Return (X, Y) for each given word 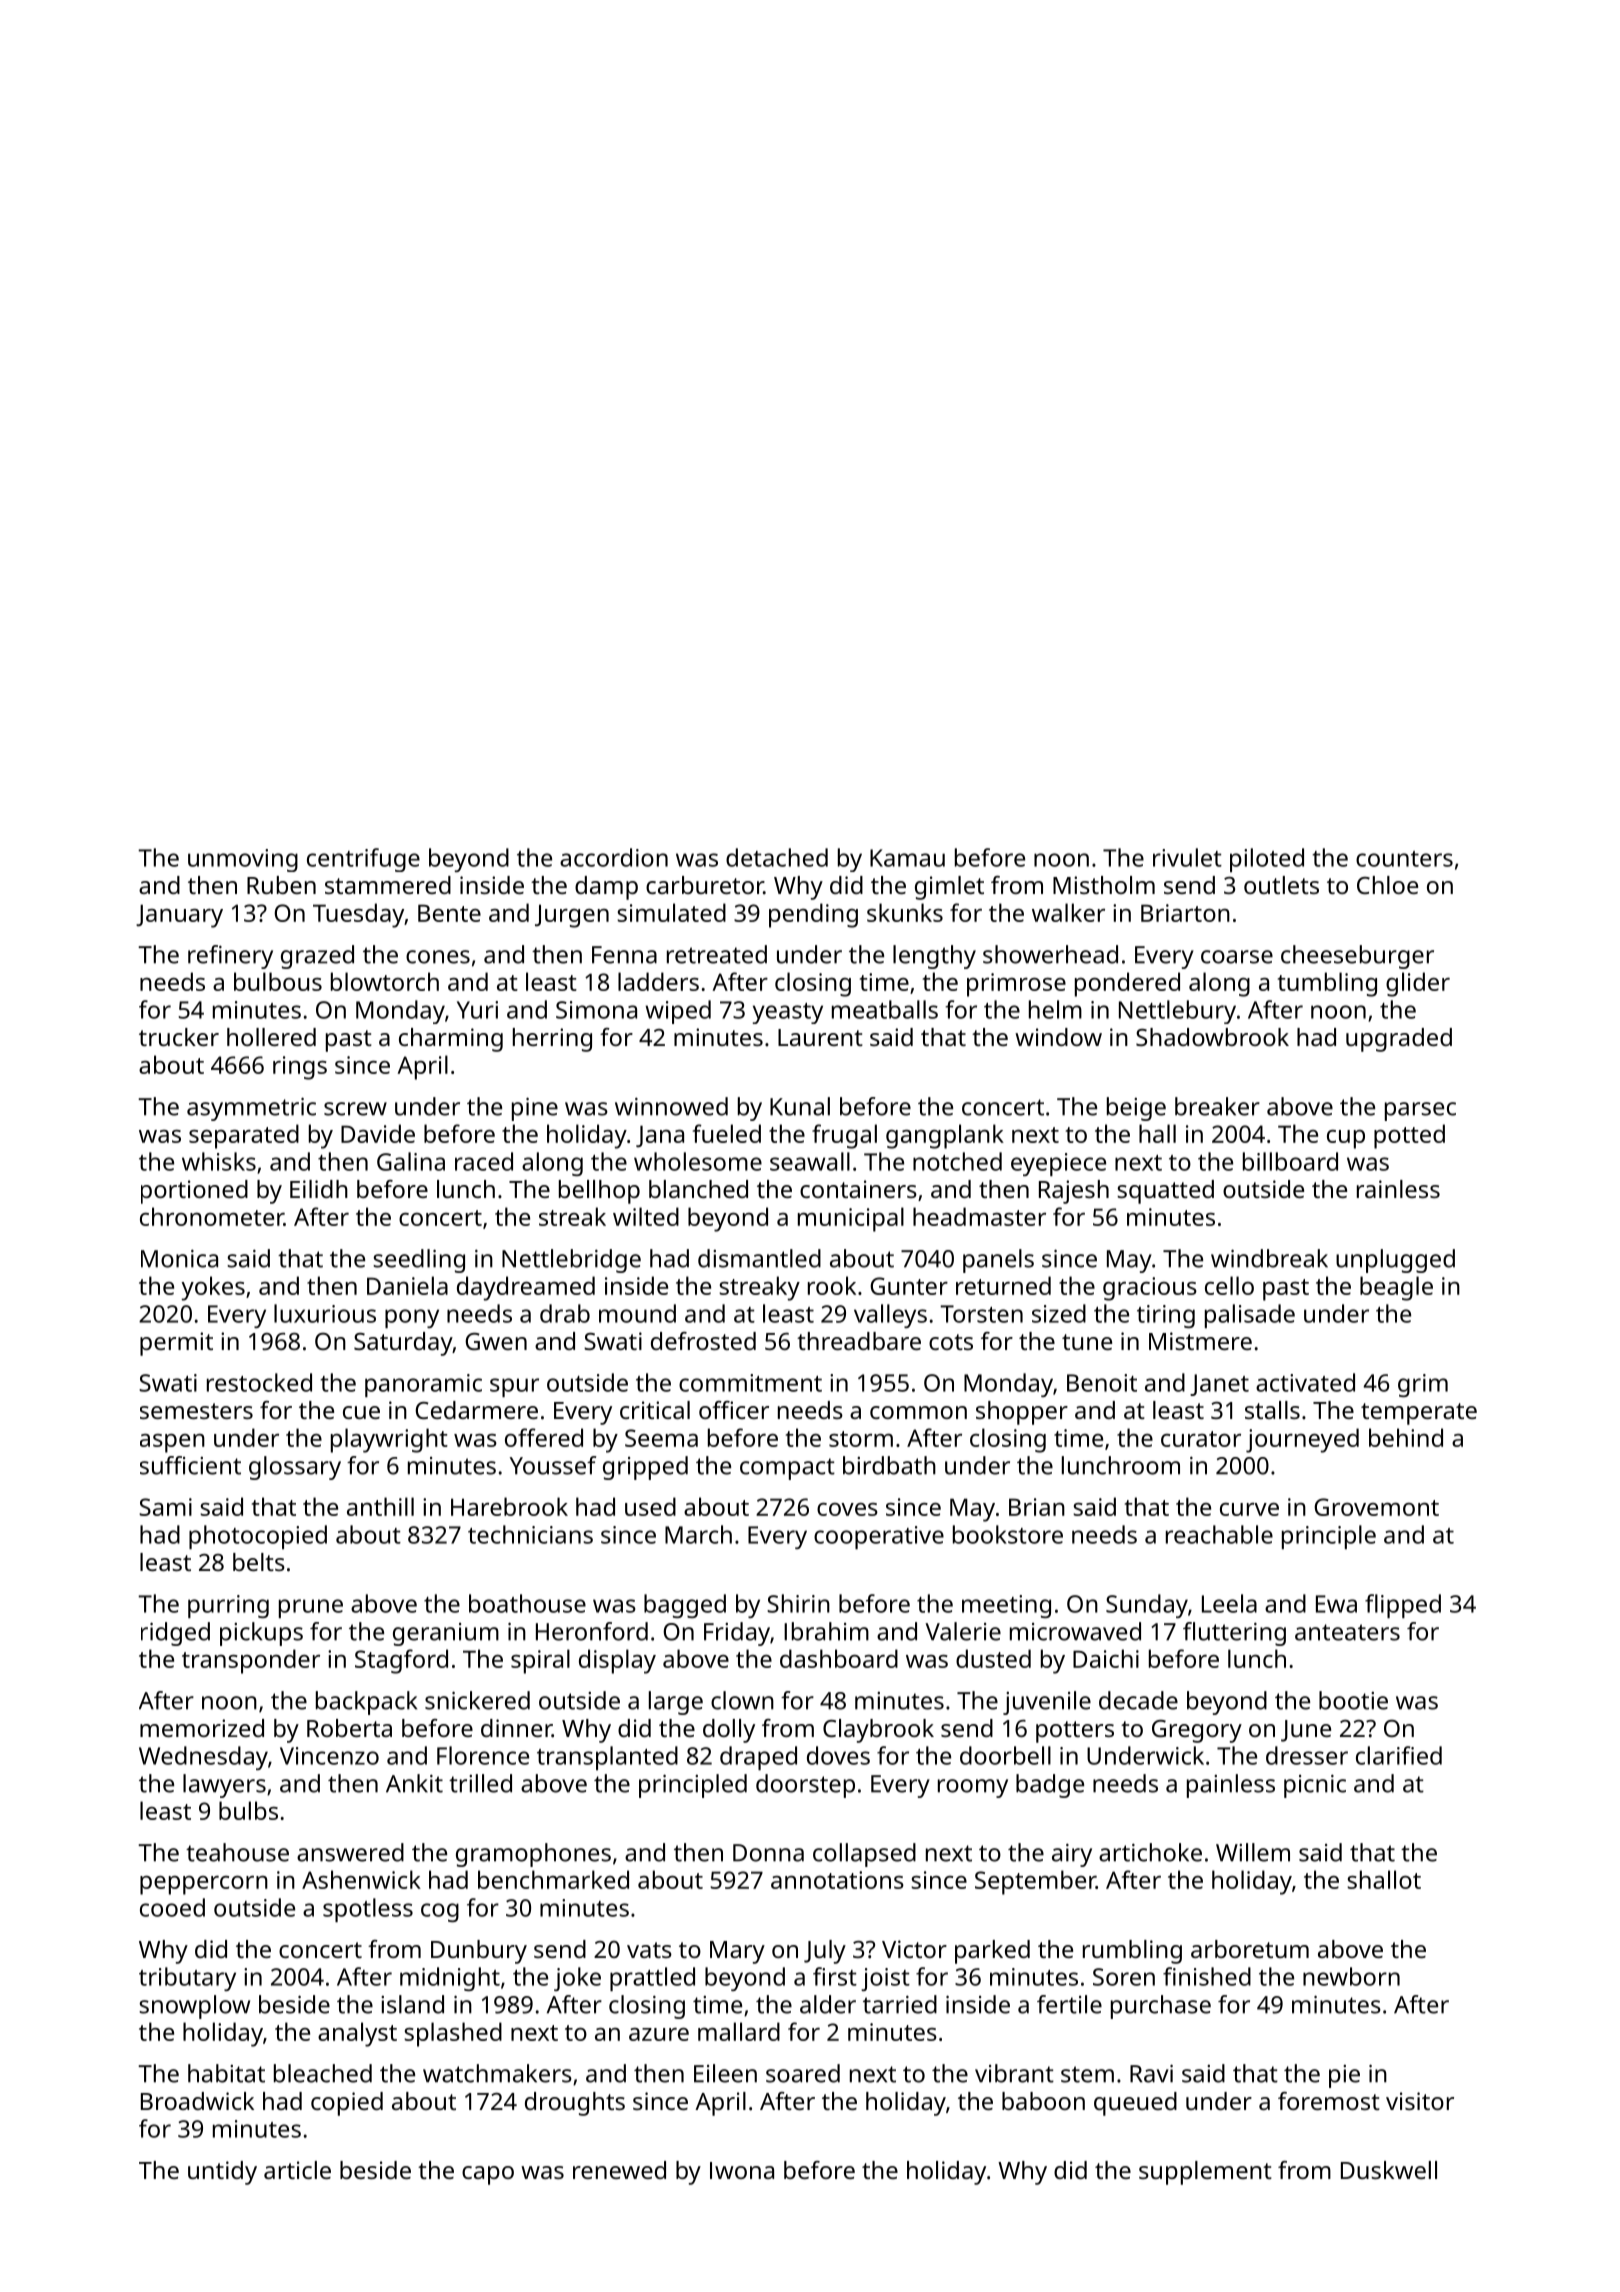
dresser (1307, 1755)
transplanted (607, 1758)
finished (1207, 1976)
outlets (1281, 885)
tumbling (1327, 984)
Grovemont (1376, 1507)
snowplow (194, 2007)
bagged (685, 1606)
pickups (261, 1634)
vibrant (1014, 2073)
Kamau (907, 858)
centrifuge (363, 860)
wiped (678, 1012)
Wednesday (203, 1758)
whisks (219, 1161)
